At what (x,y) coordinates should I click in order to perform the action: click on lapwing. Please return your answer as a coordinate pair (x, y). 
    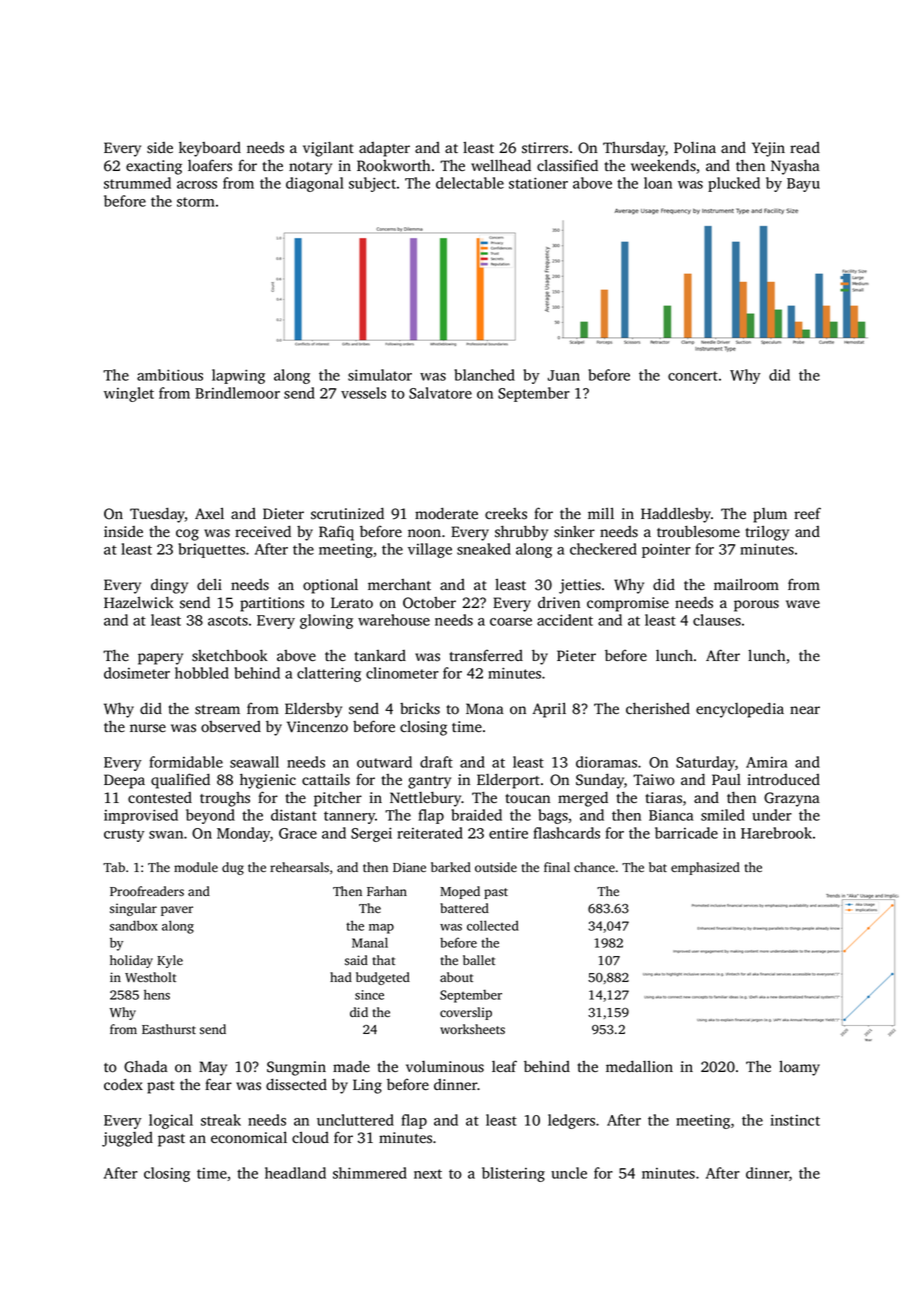
    Looking at the image, I should click on (238, 376).
